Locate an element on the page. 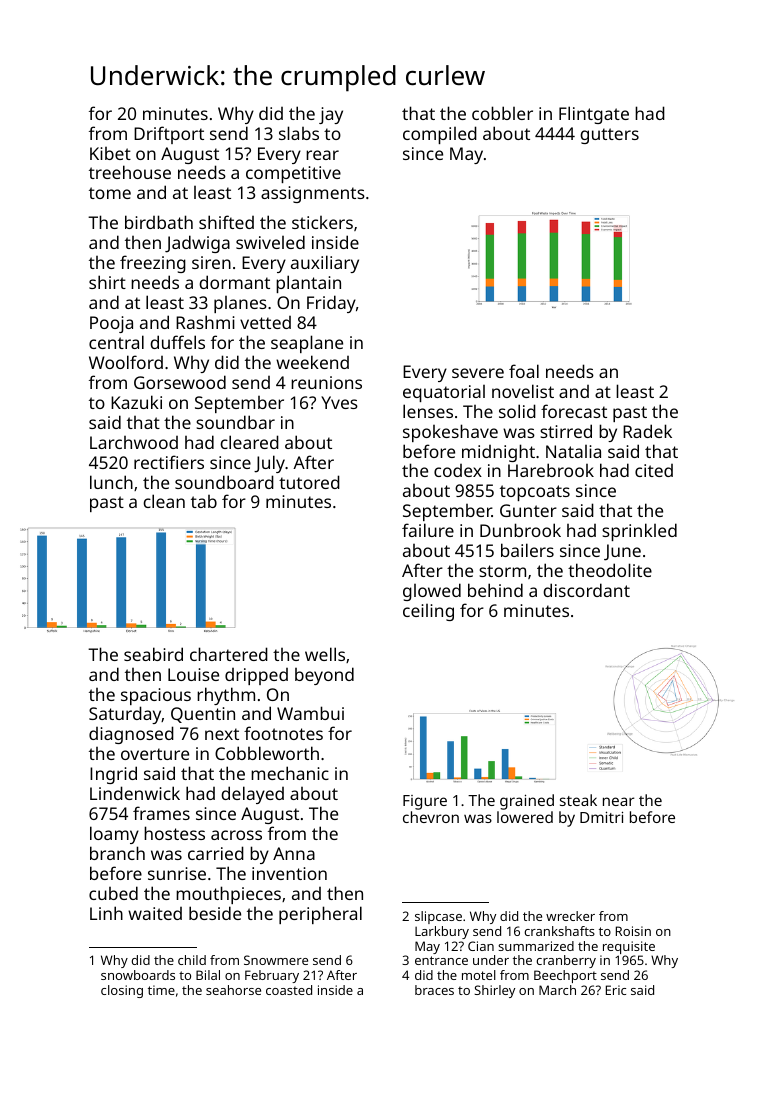  closing is located at coordinates (122, 991).
